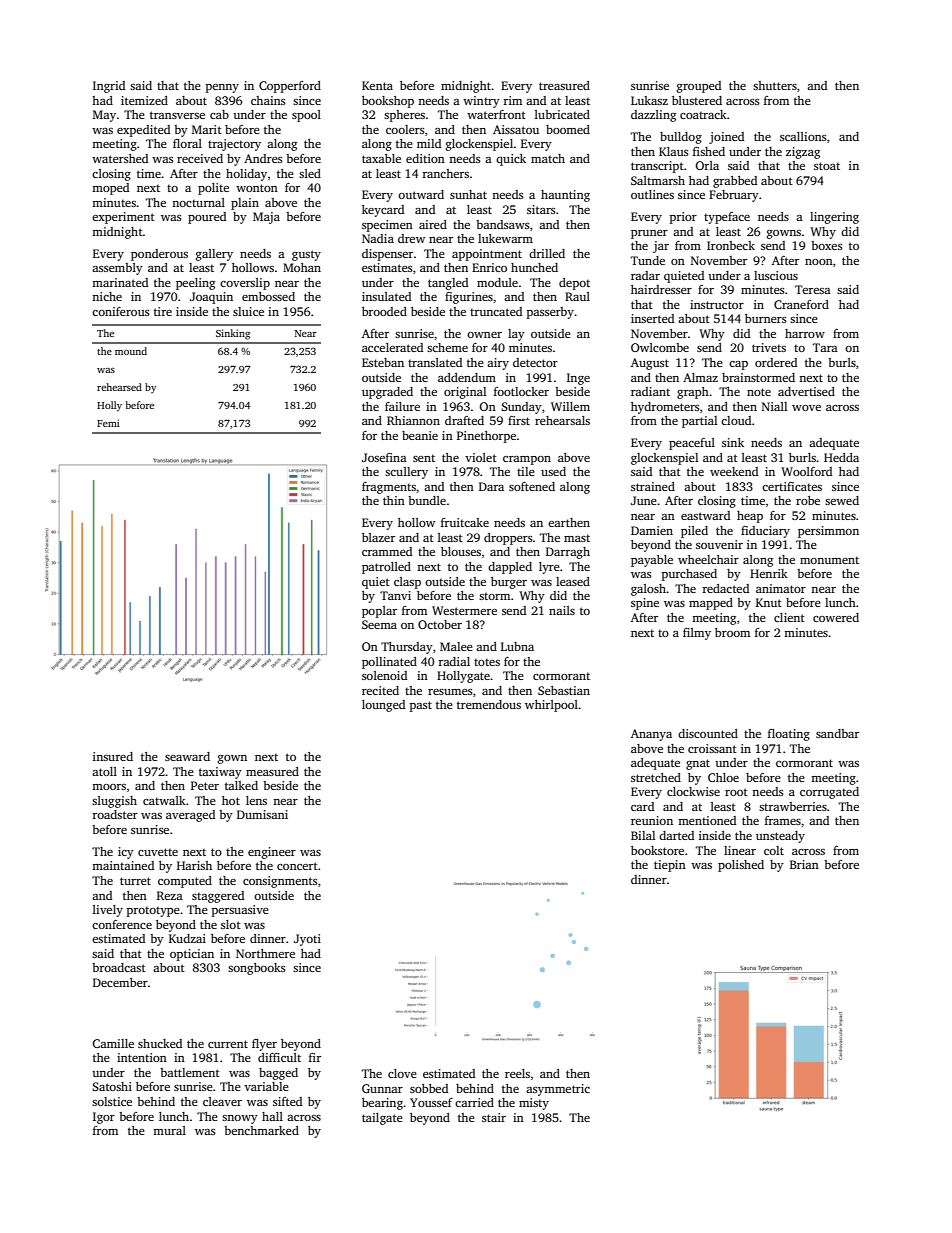 The height and width of the screenshot is (1233, 952). Describe the element at coordinates (264, 1045) in the screenshot. I see `flyer` at that location.
